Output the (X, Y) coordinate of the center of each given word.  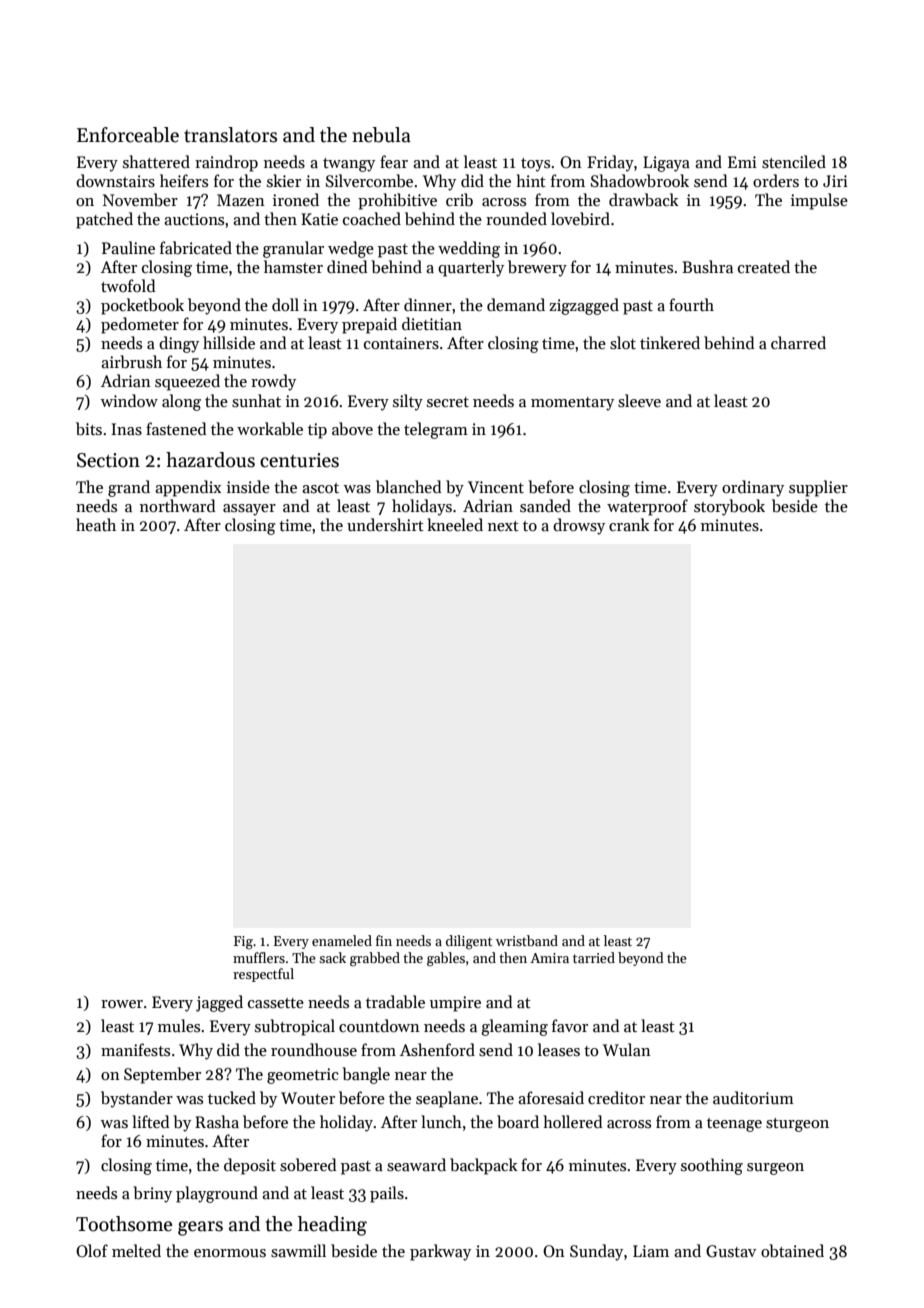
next (503, 526)
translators (230, 135)
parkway (440, 1252)
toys (535, 165)
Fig (243, 943)
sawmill (298, 1251)
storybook (729, 507)
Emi (742, 162)
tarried (594, 957)
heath (96, 524)
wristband (527, 940)
